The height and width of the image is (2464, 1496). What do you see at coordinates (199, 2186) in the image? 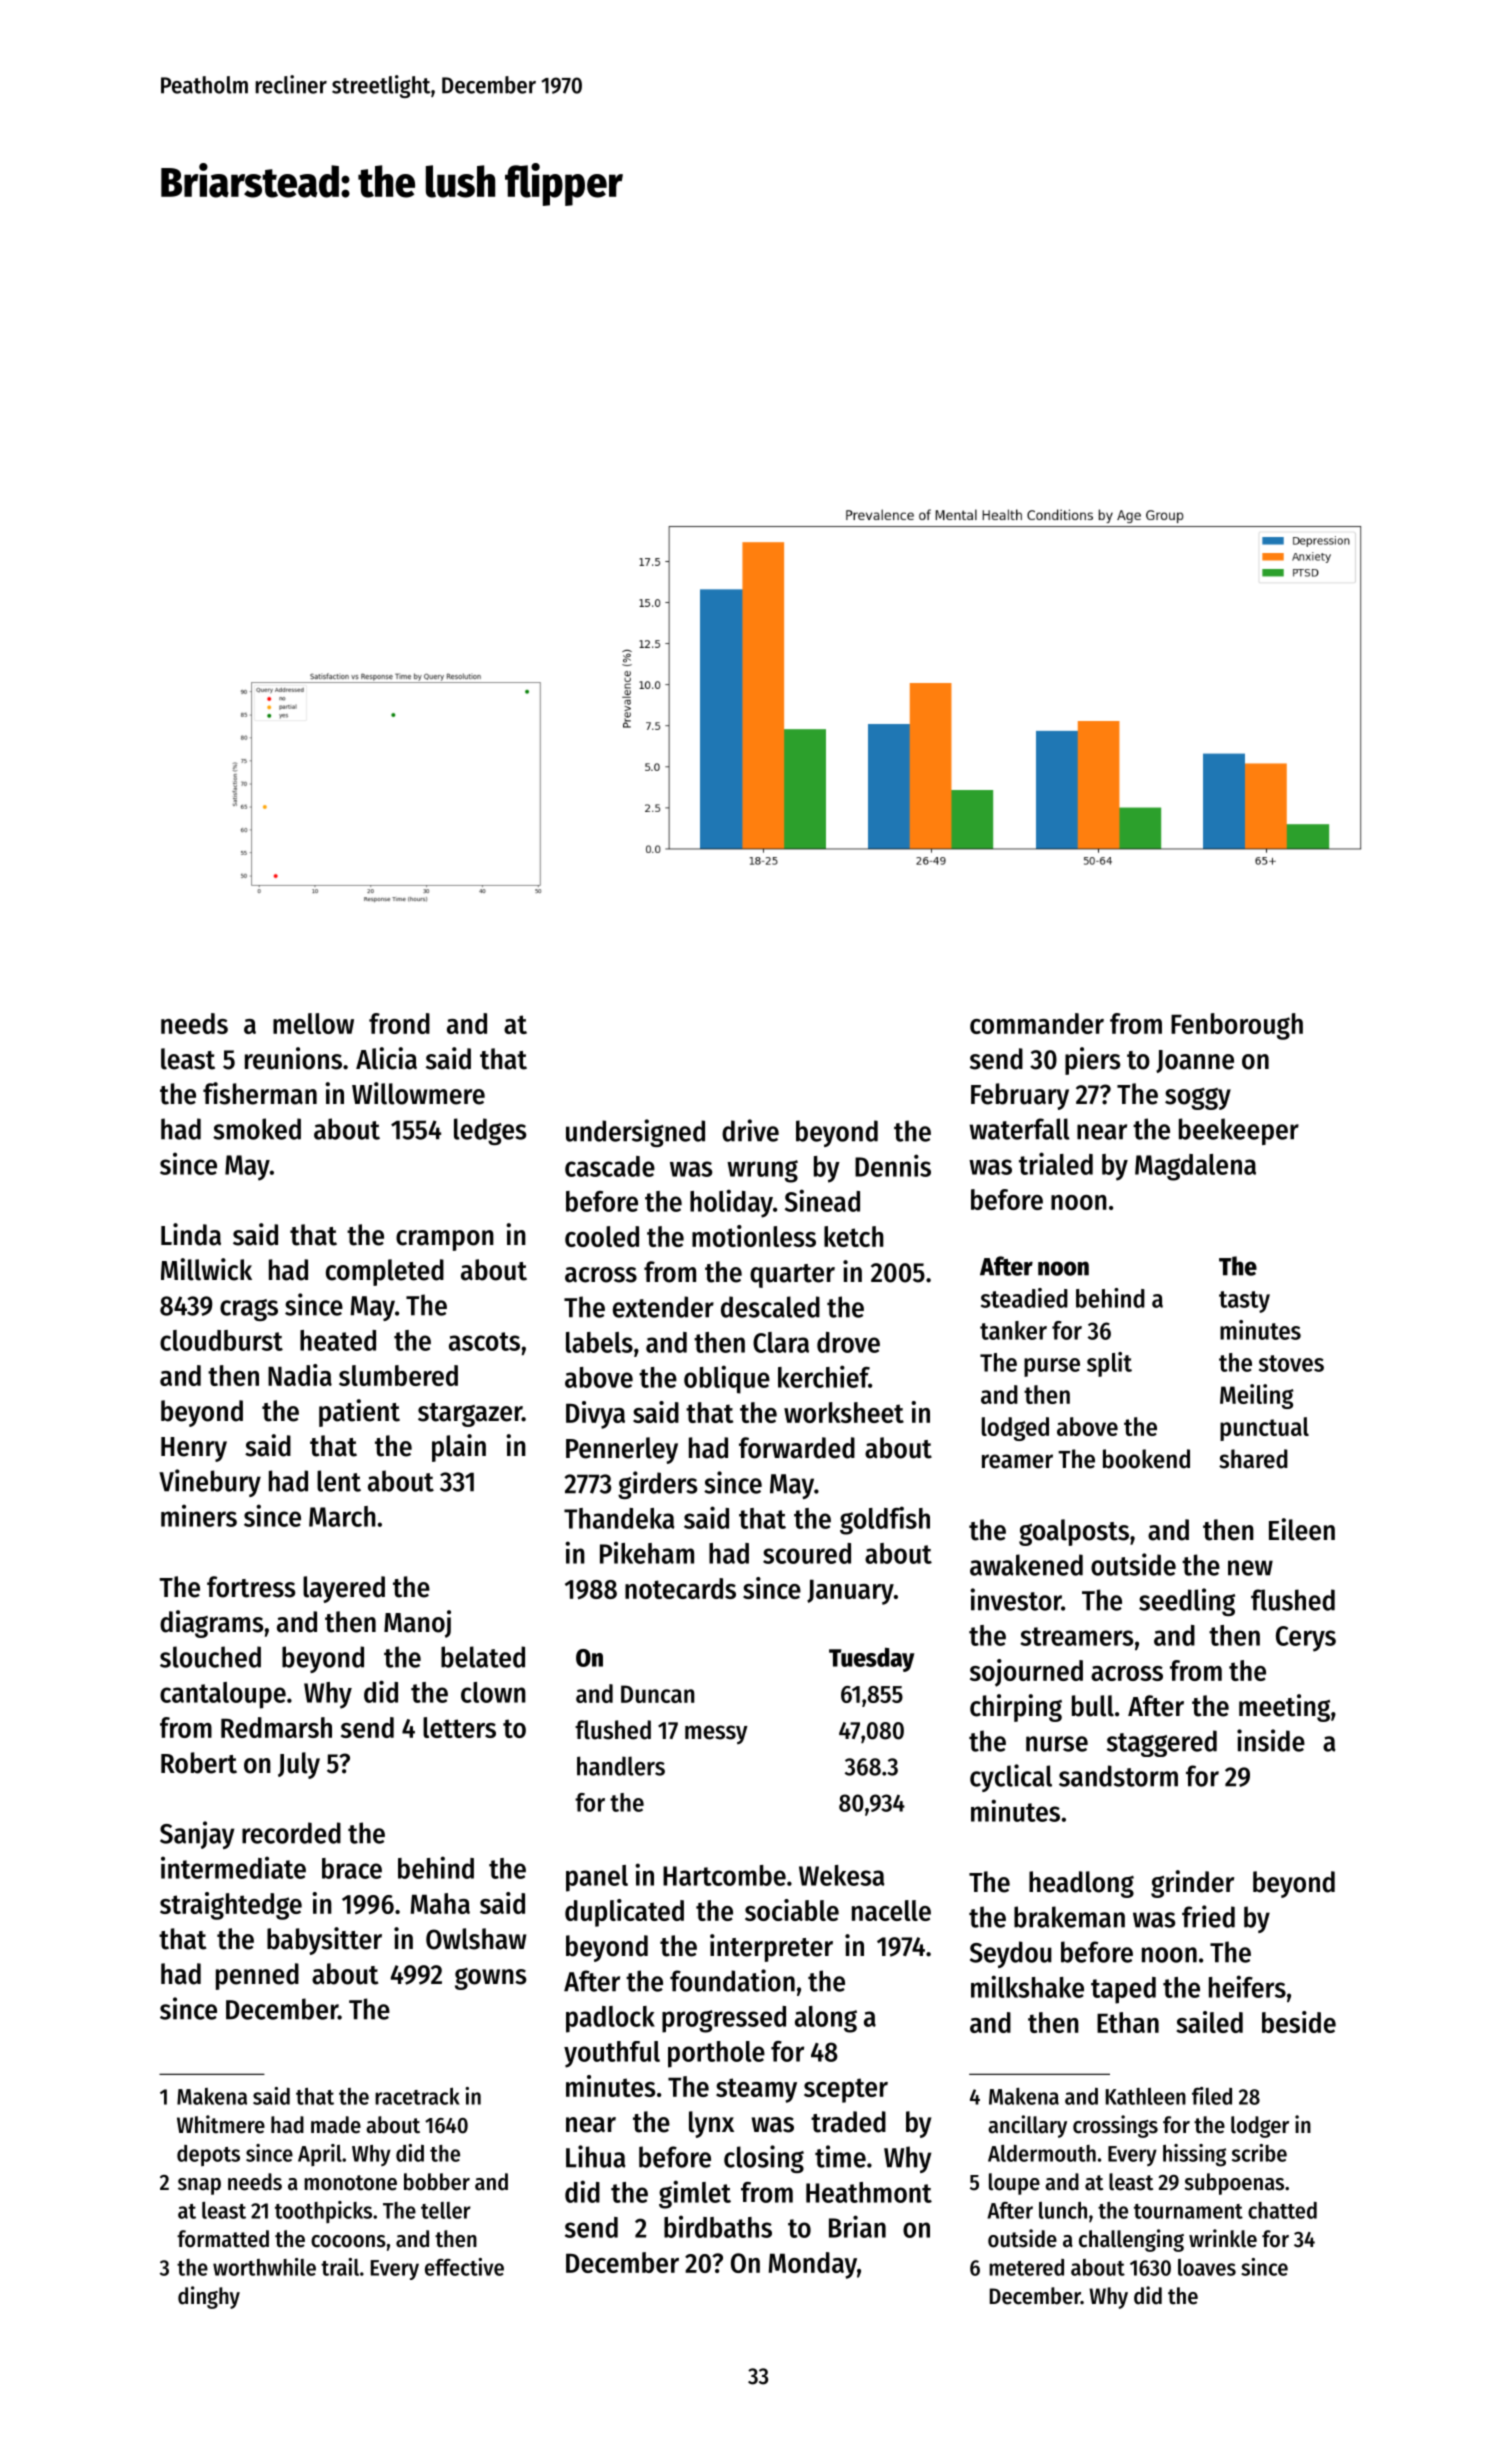
I see `snap` at bounding box center [199, 2186].
